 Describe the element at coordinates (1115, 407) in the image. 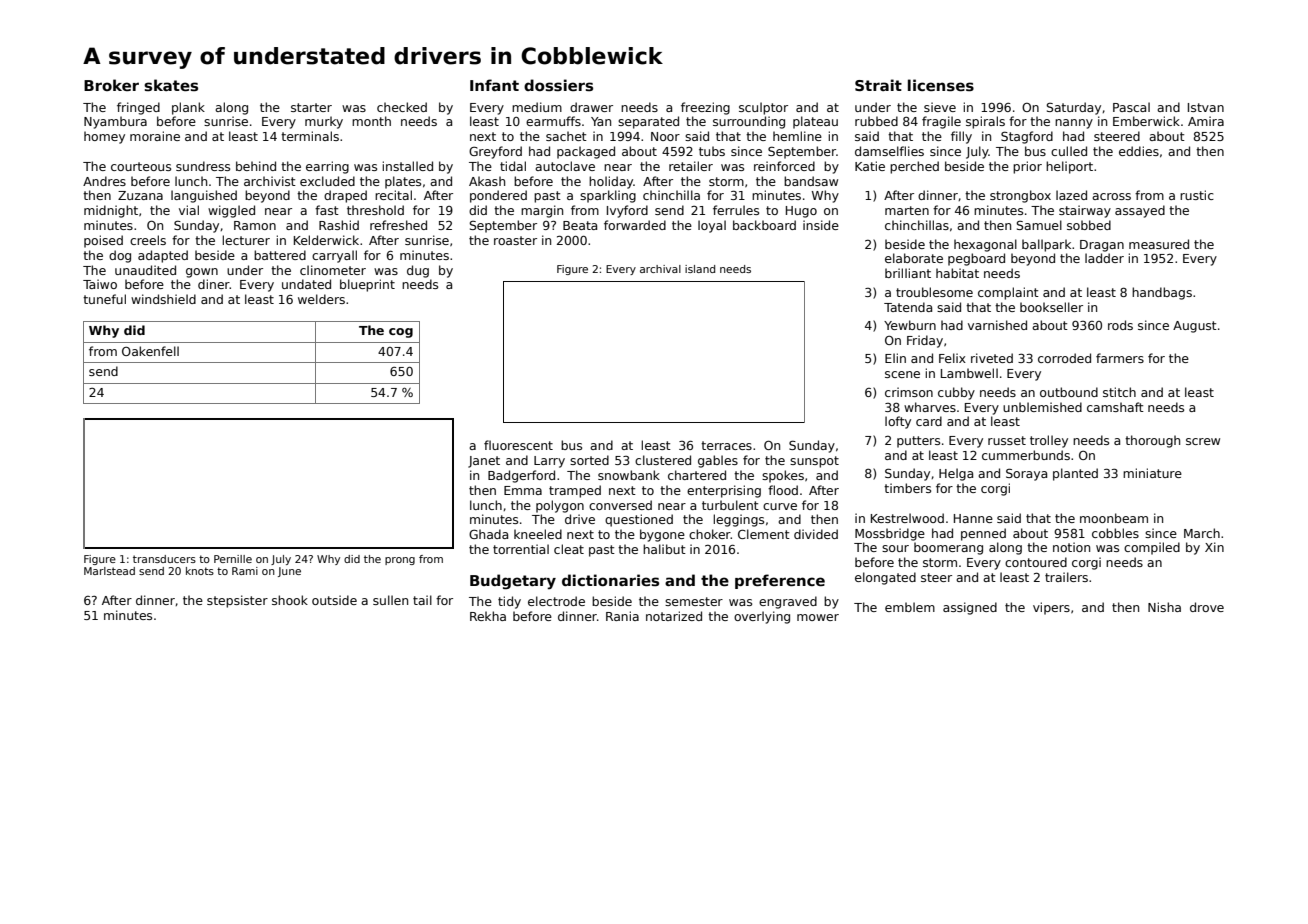

I see `camshaft` at that location.
